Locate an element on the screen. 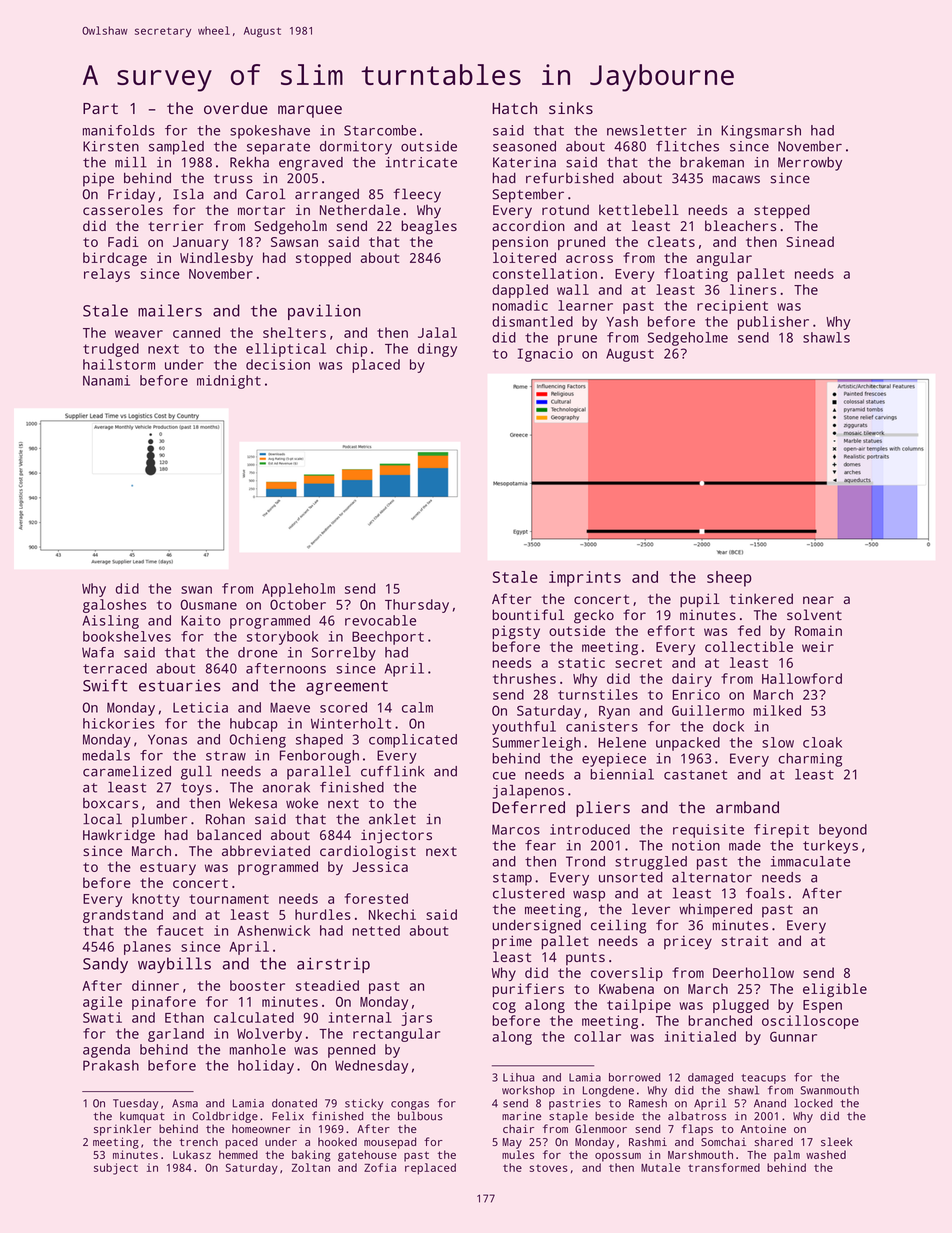 Image resolution: width=952 pixels, height=1233 pixels. hickories is located at coordinates (119, 723).
